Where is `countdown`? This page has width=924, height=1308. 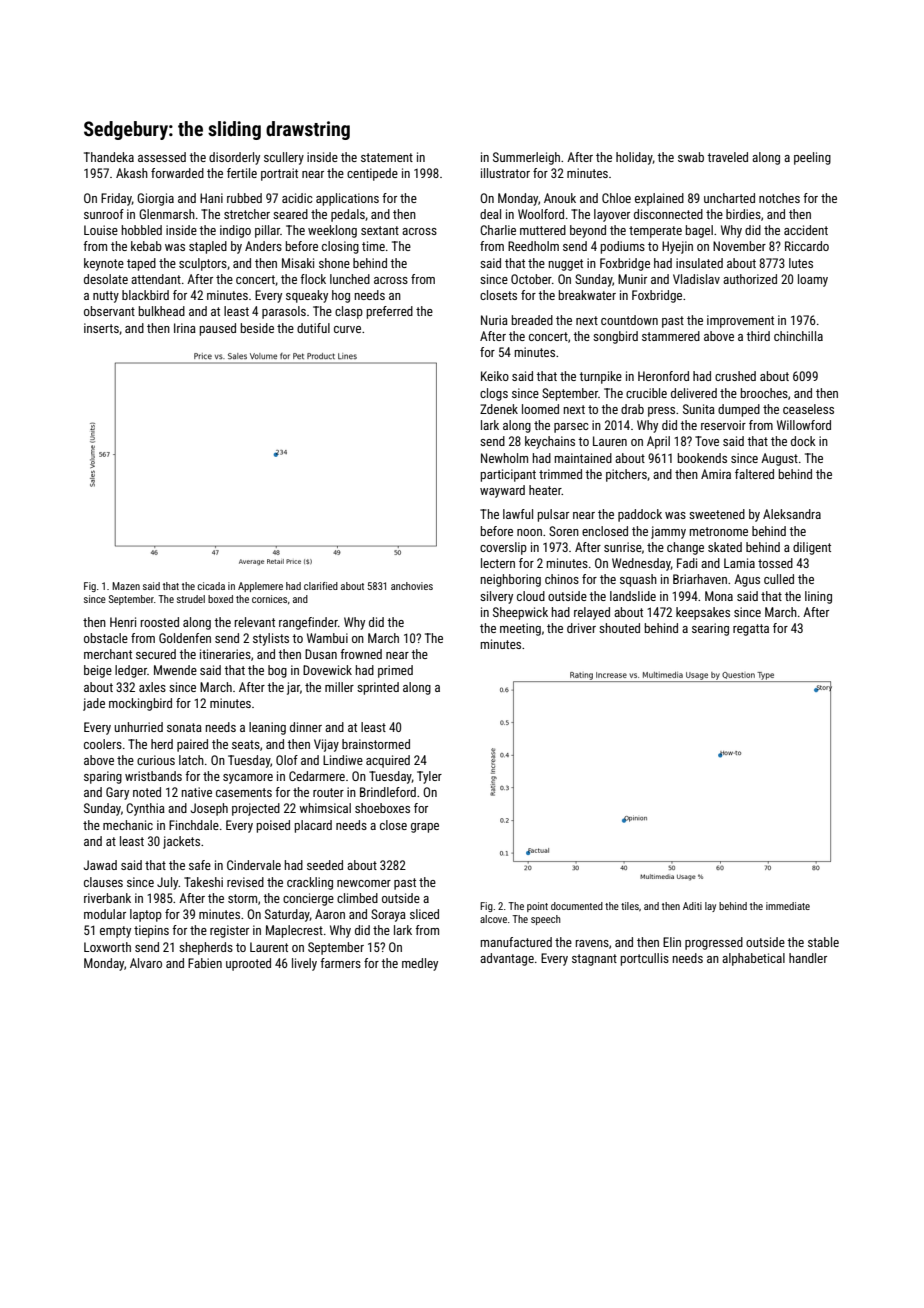 countdown is located at coordinates (629, 320).
